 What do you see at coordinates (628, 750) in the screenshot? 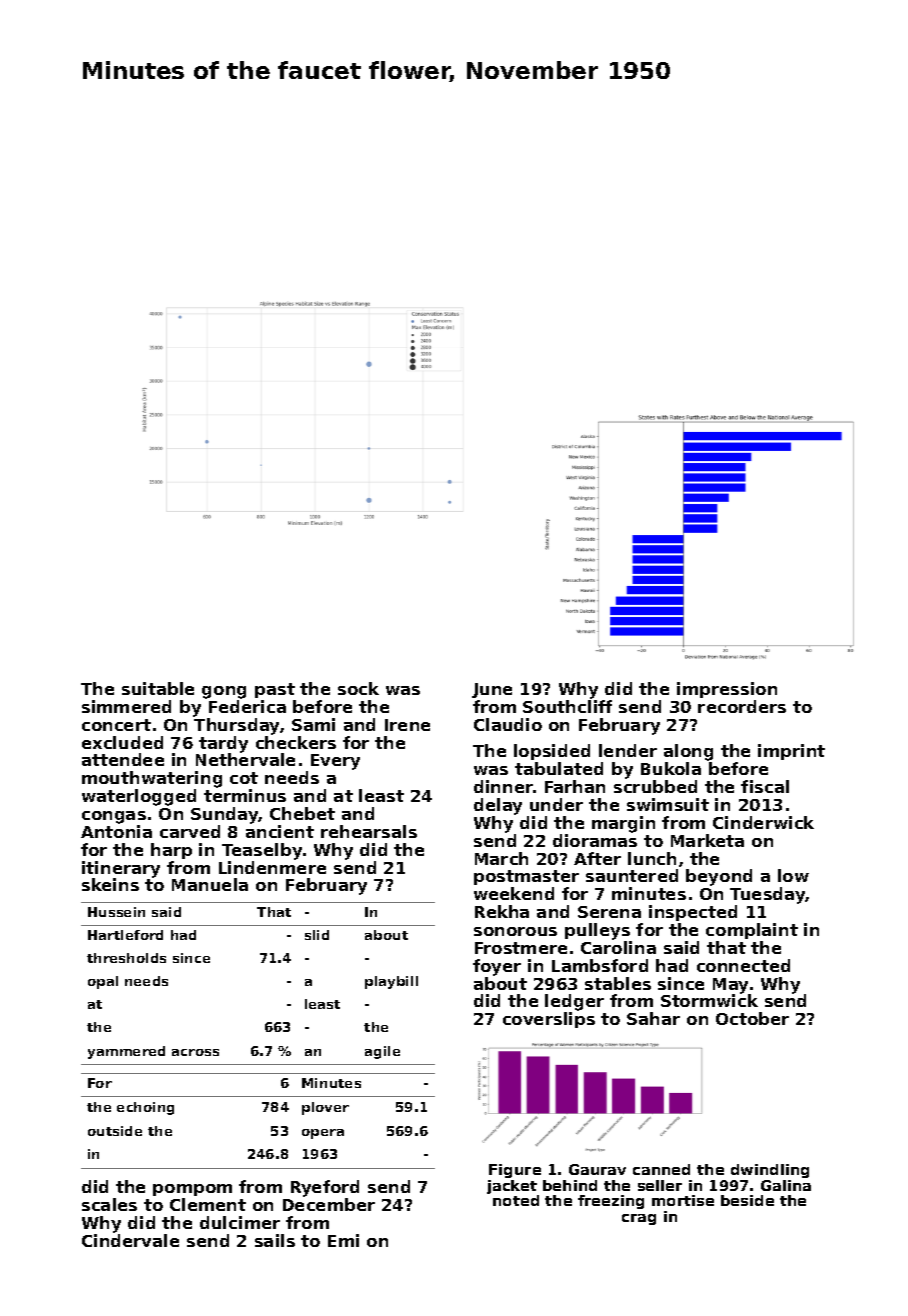
I see `lender` at bounding box center [628, 750].
